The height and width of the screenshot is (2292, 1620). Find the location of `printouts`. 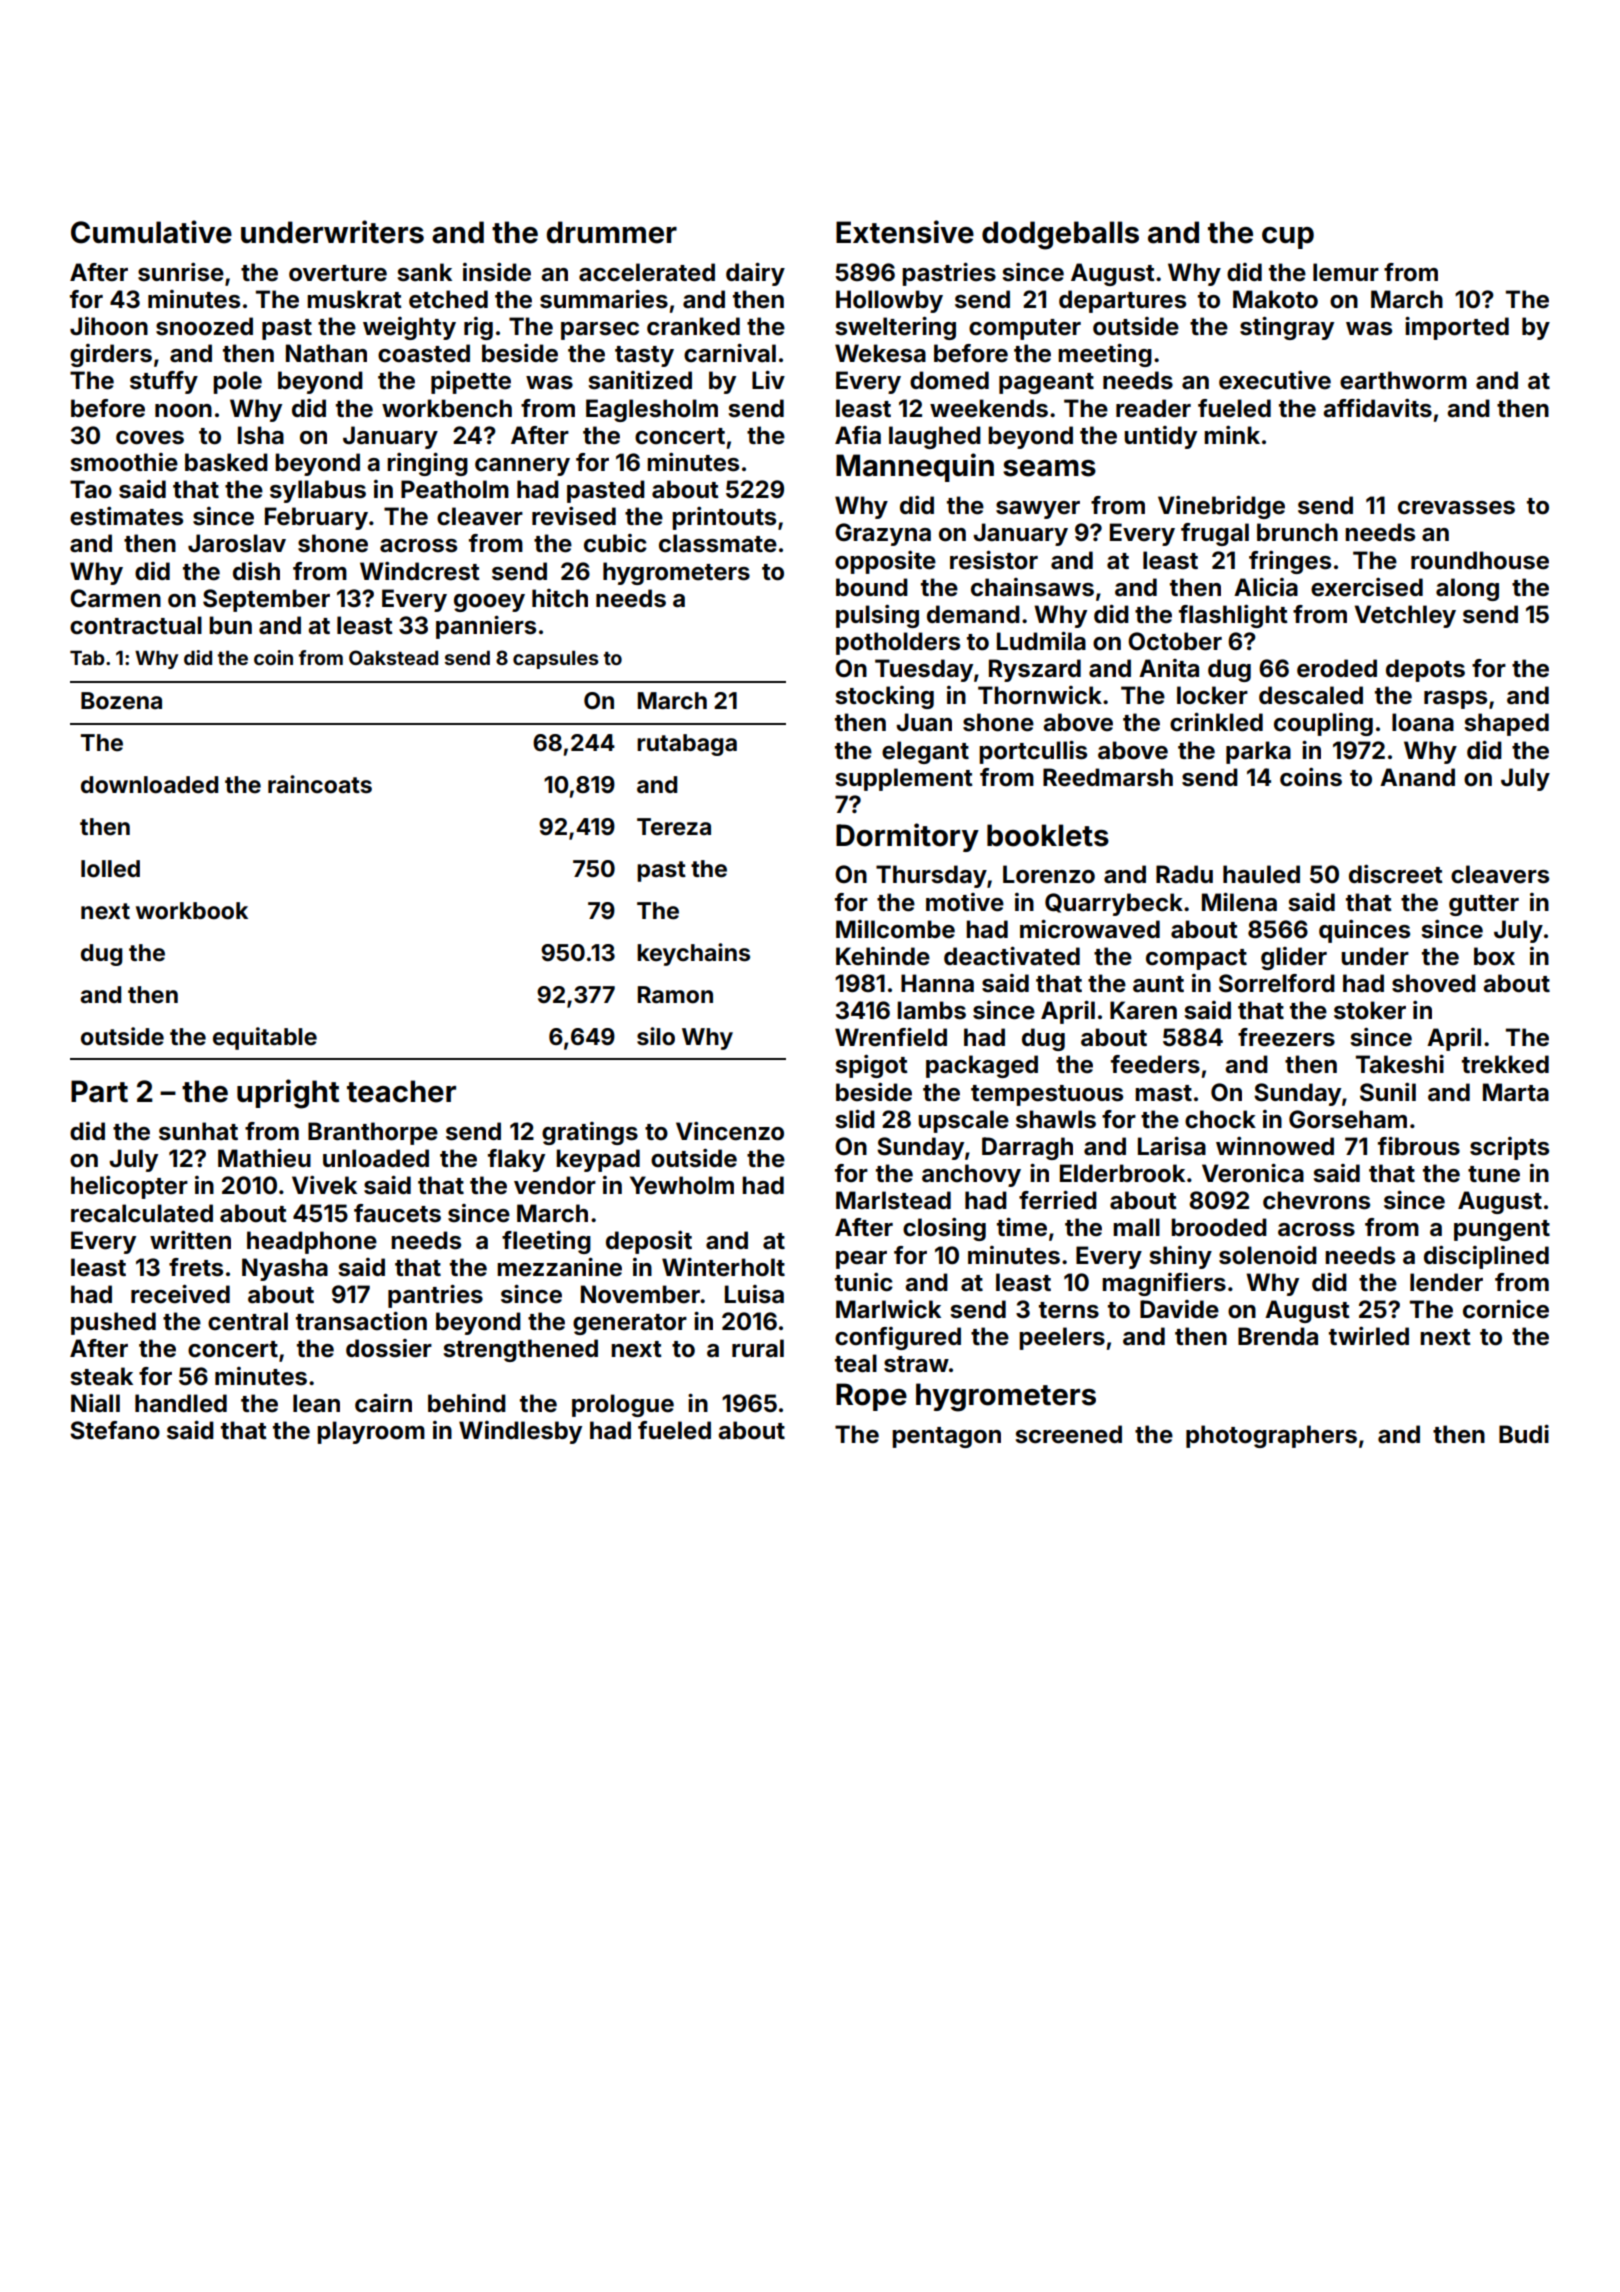

printouts is located at coordinates (724, 518).
